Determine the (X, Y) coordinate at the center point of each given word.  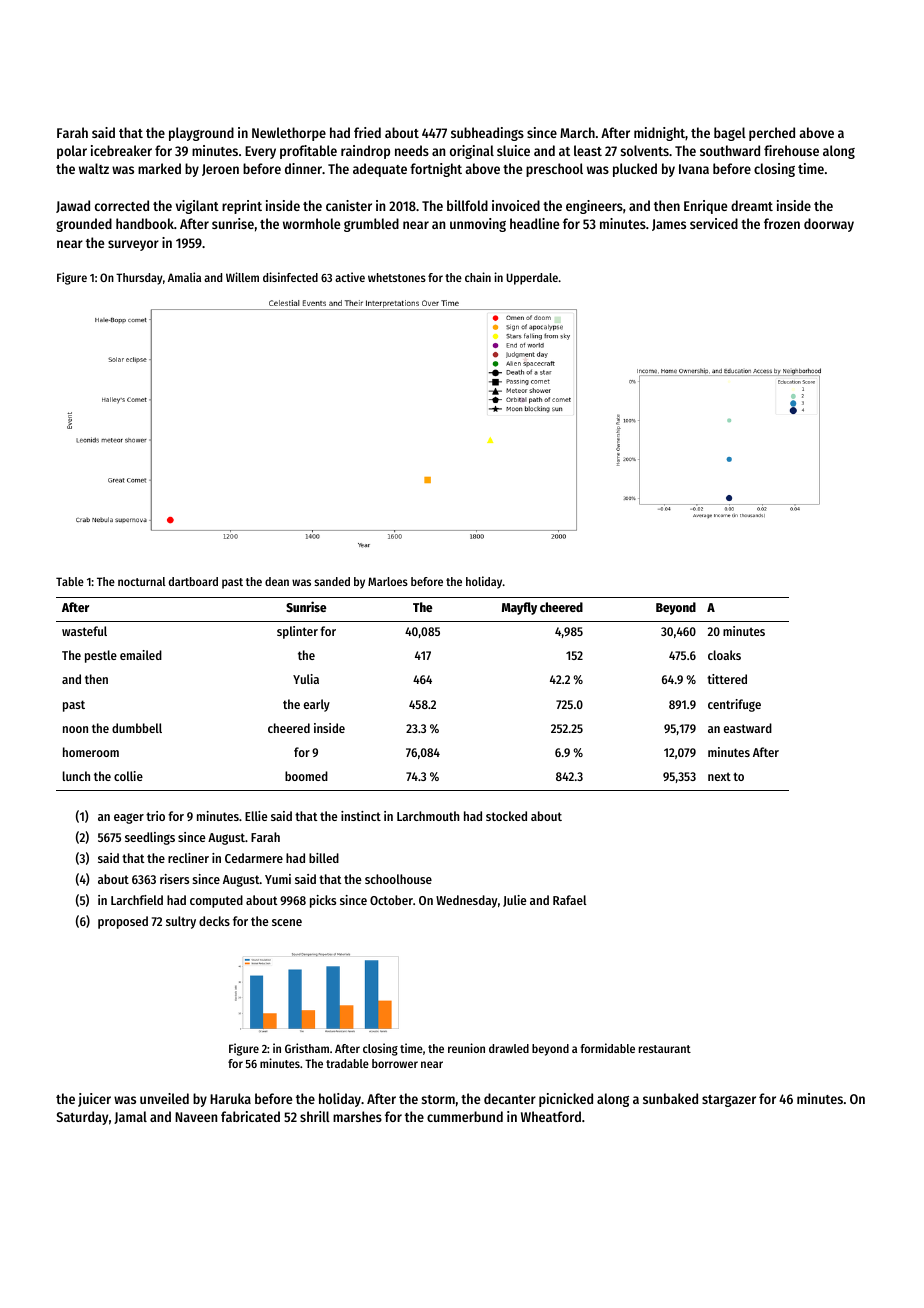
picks (323, 901)
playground (201, 134)
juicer (94, 1100)
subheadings (487, 134)
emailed (141, 655)
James (669, 225)
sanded (332, 581)
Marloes (388, 581)
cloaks (724, 655)
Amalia (184, 277)
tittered (727, 679)
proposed (123, 922)
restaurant (665, 1049)
